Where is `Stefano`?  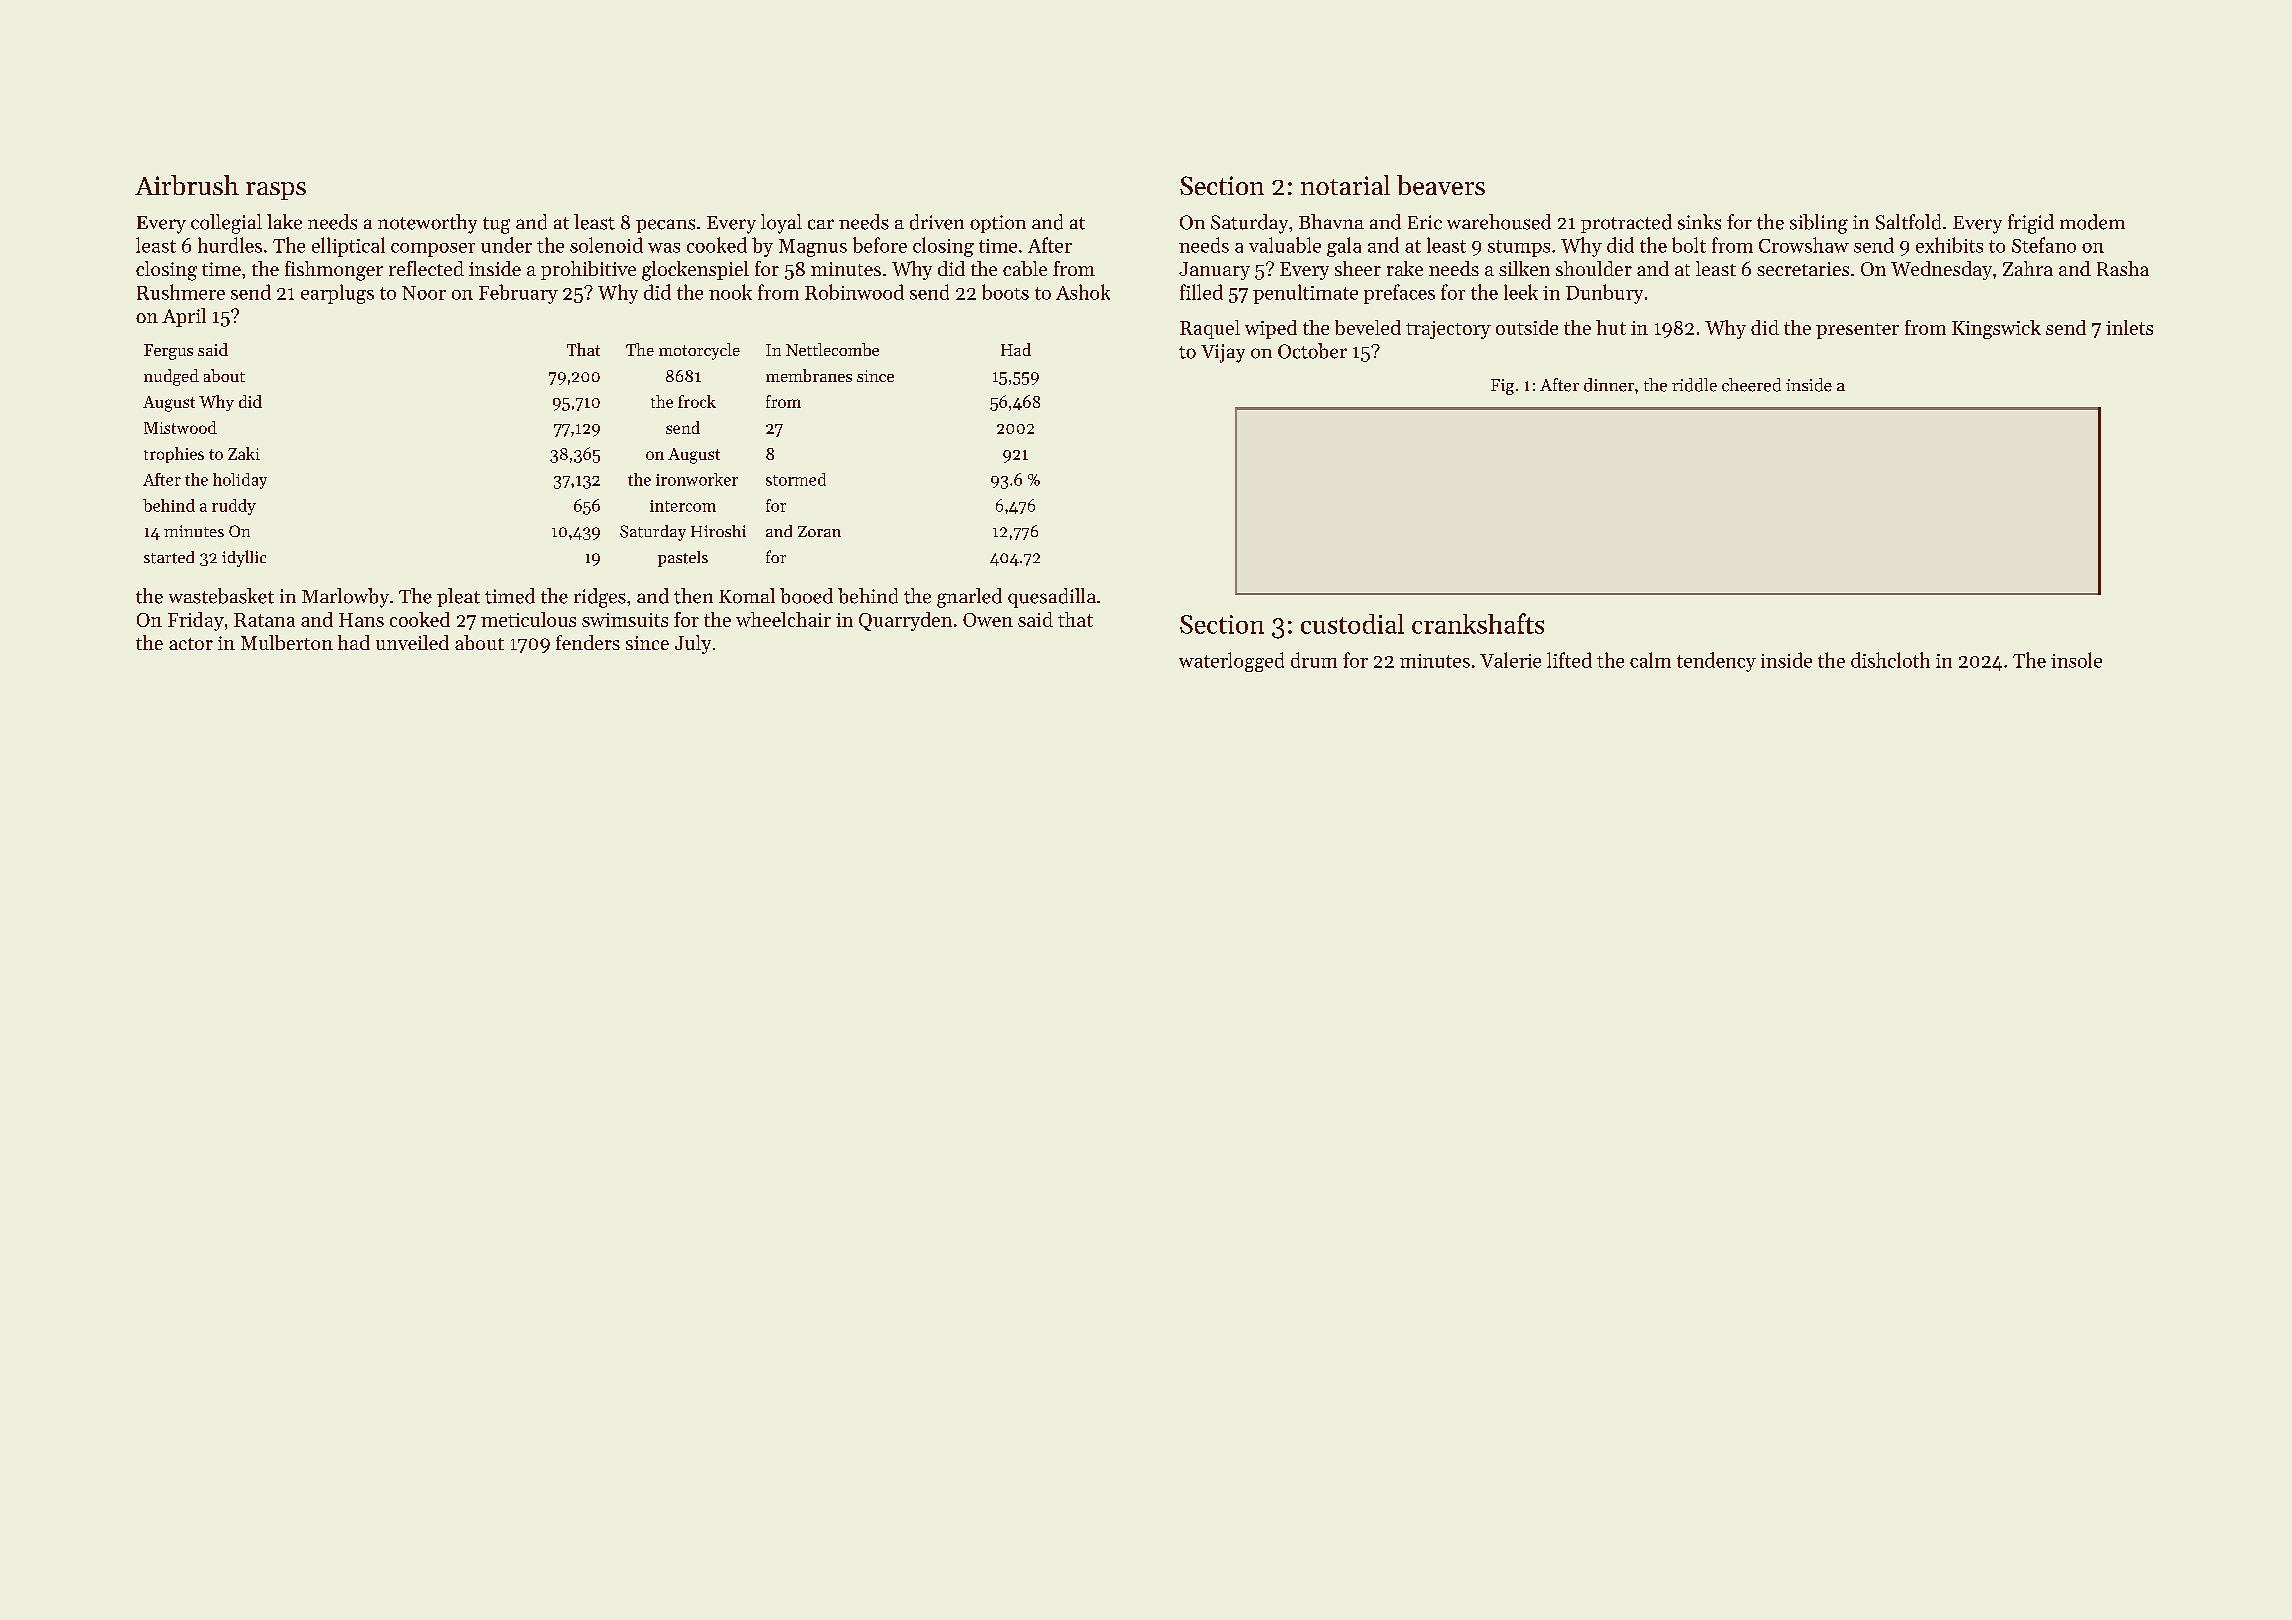 Stefano is located at coordinates (2044, 245).
